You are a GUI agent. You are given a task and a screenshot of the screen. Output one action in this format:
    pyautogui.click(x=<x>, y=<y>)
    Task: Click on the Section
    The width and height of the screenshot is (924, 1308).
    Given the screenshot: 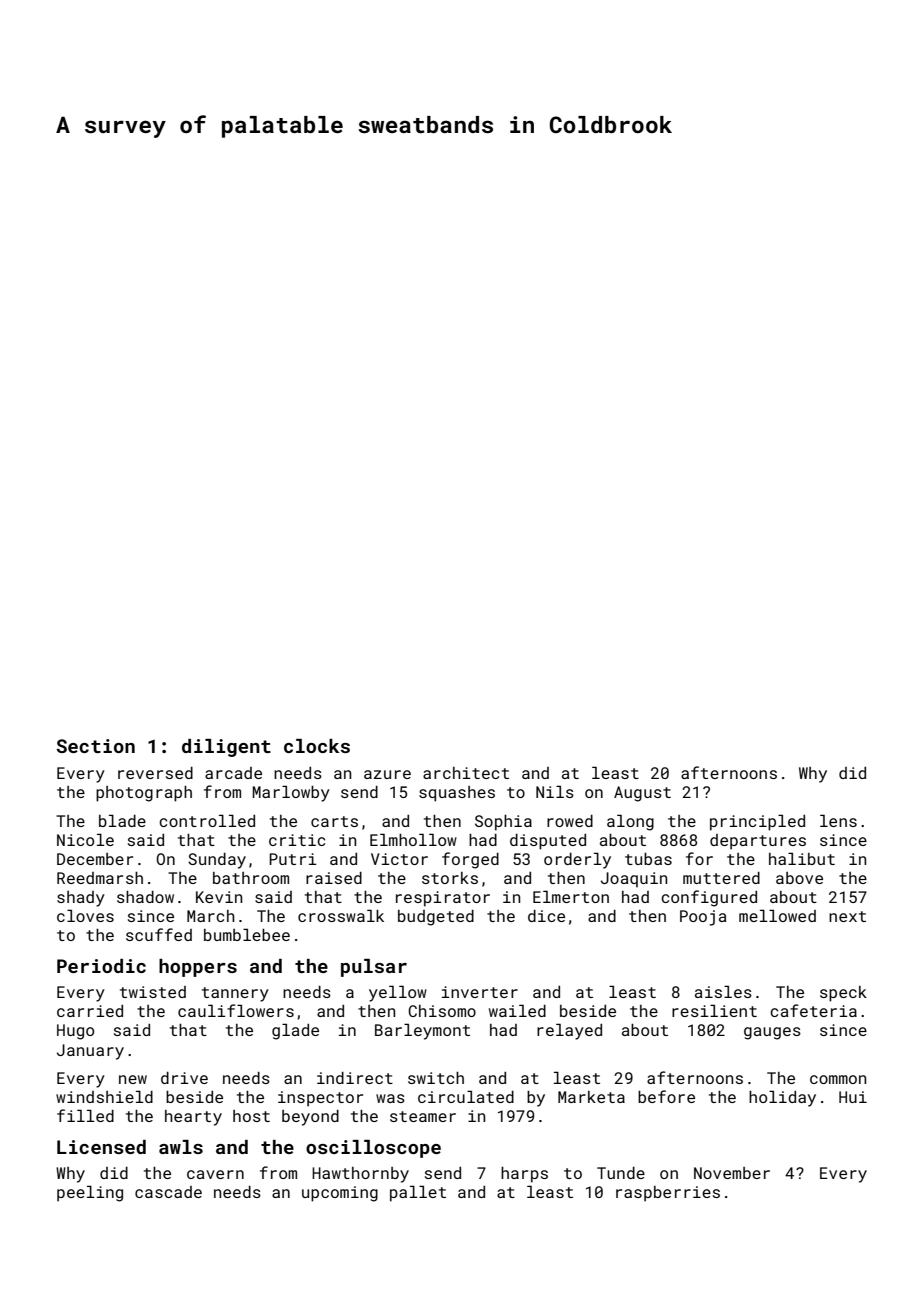 What is the action you would take?
    pyautogui.click(x=96, y=746)
